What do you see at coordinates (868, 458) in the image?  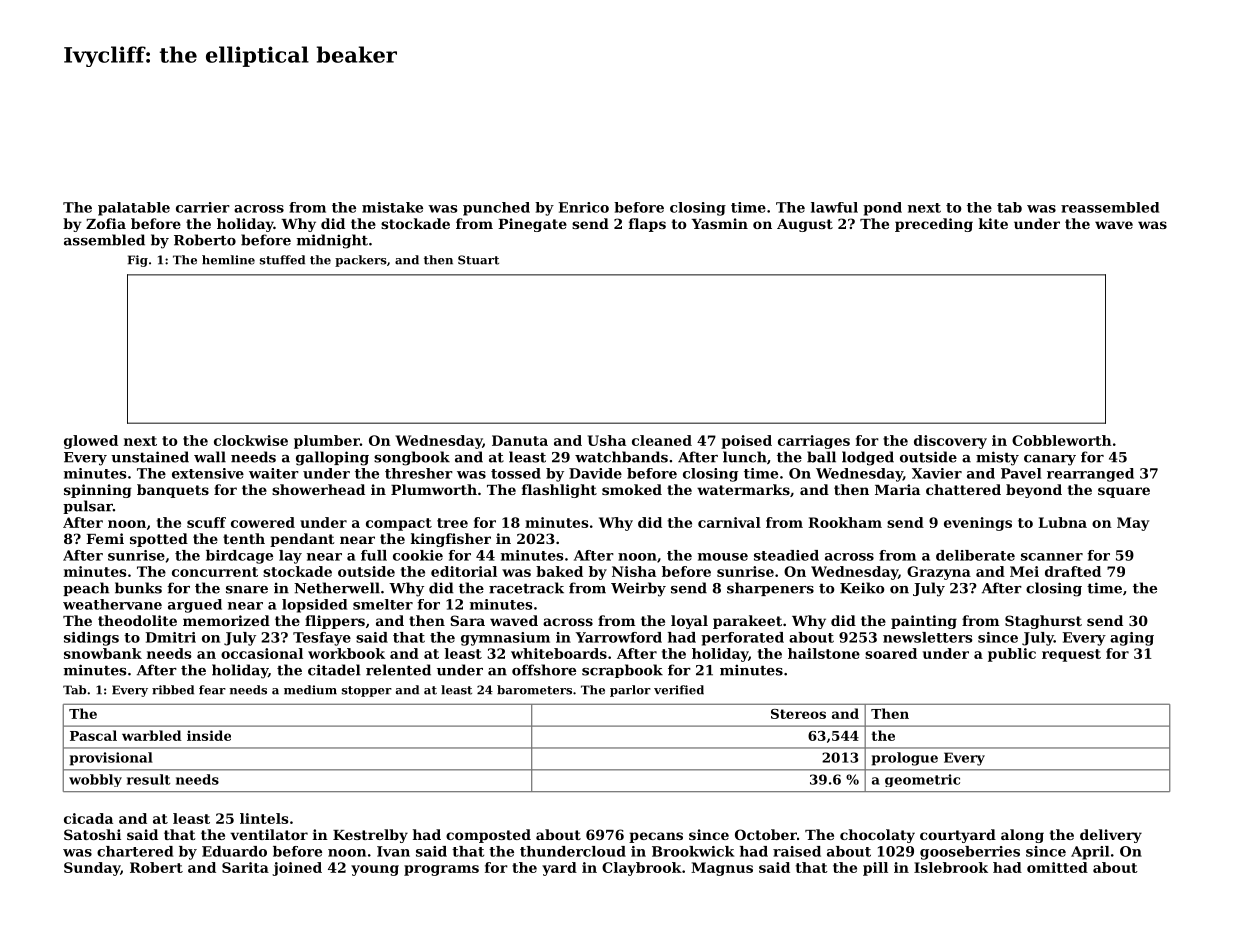 I see `lodged` at bounding box center [868, 458].
